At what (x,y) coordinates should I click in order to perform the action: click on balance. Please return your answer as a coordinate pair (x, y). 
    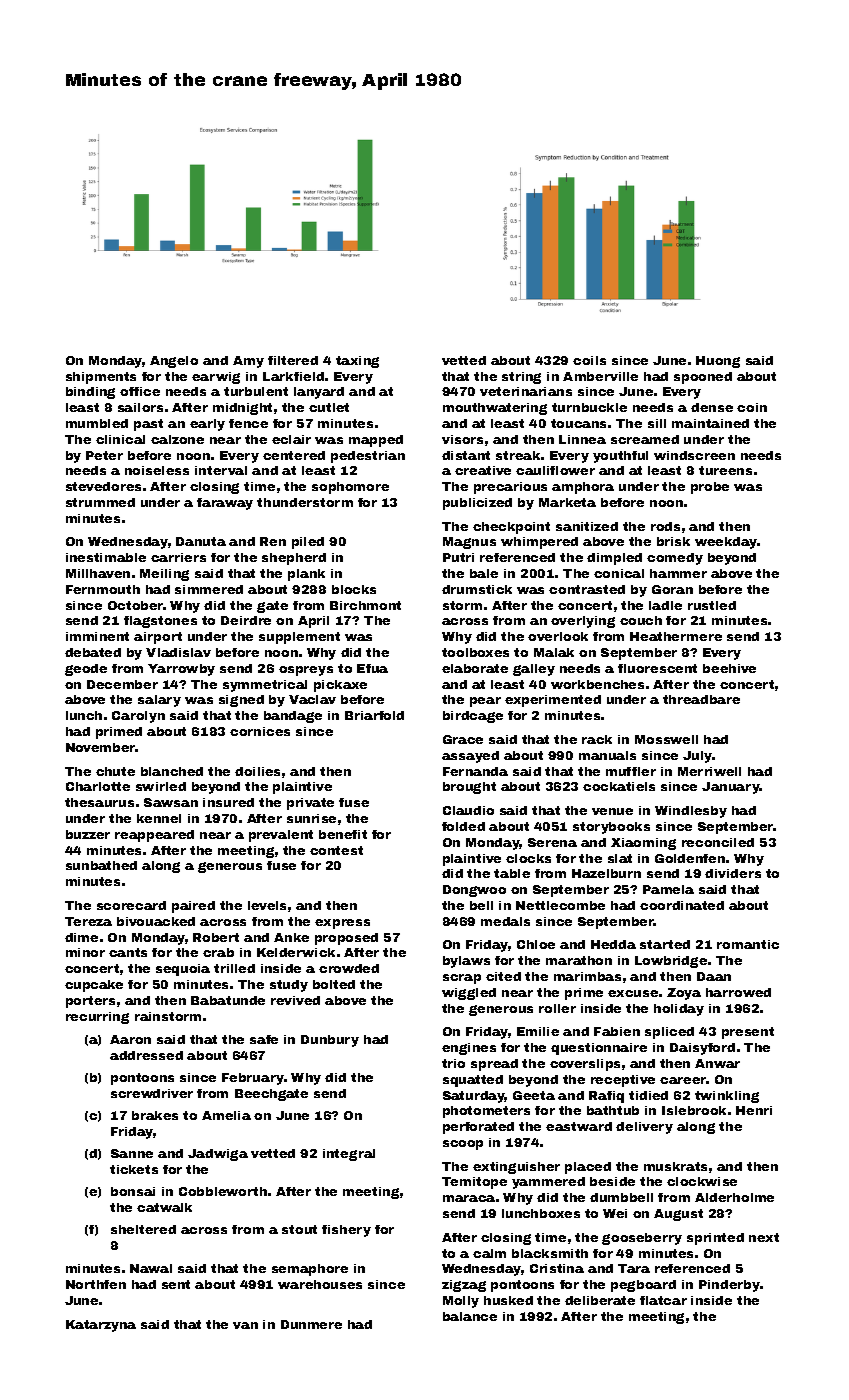
    Looking at the image, I should click on (470, 1316).
